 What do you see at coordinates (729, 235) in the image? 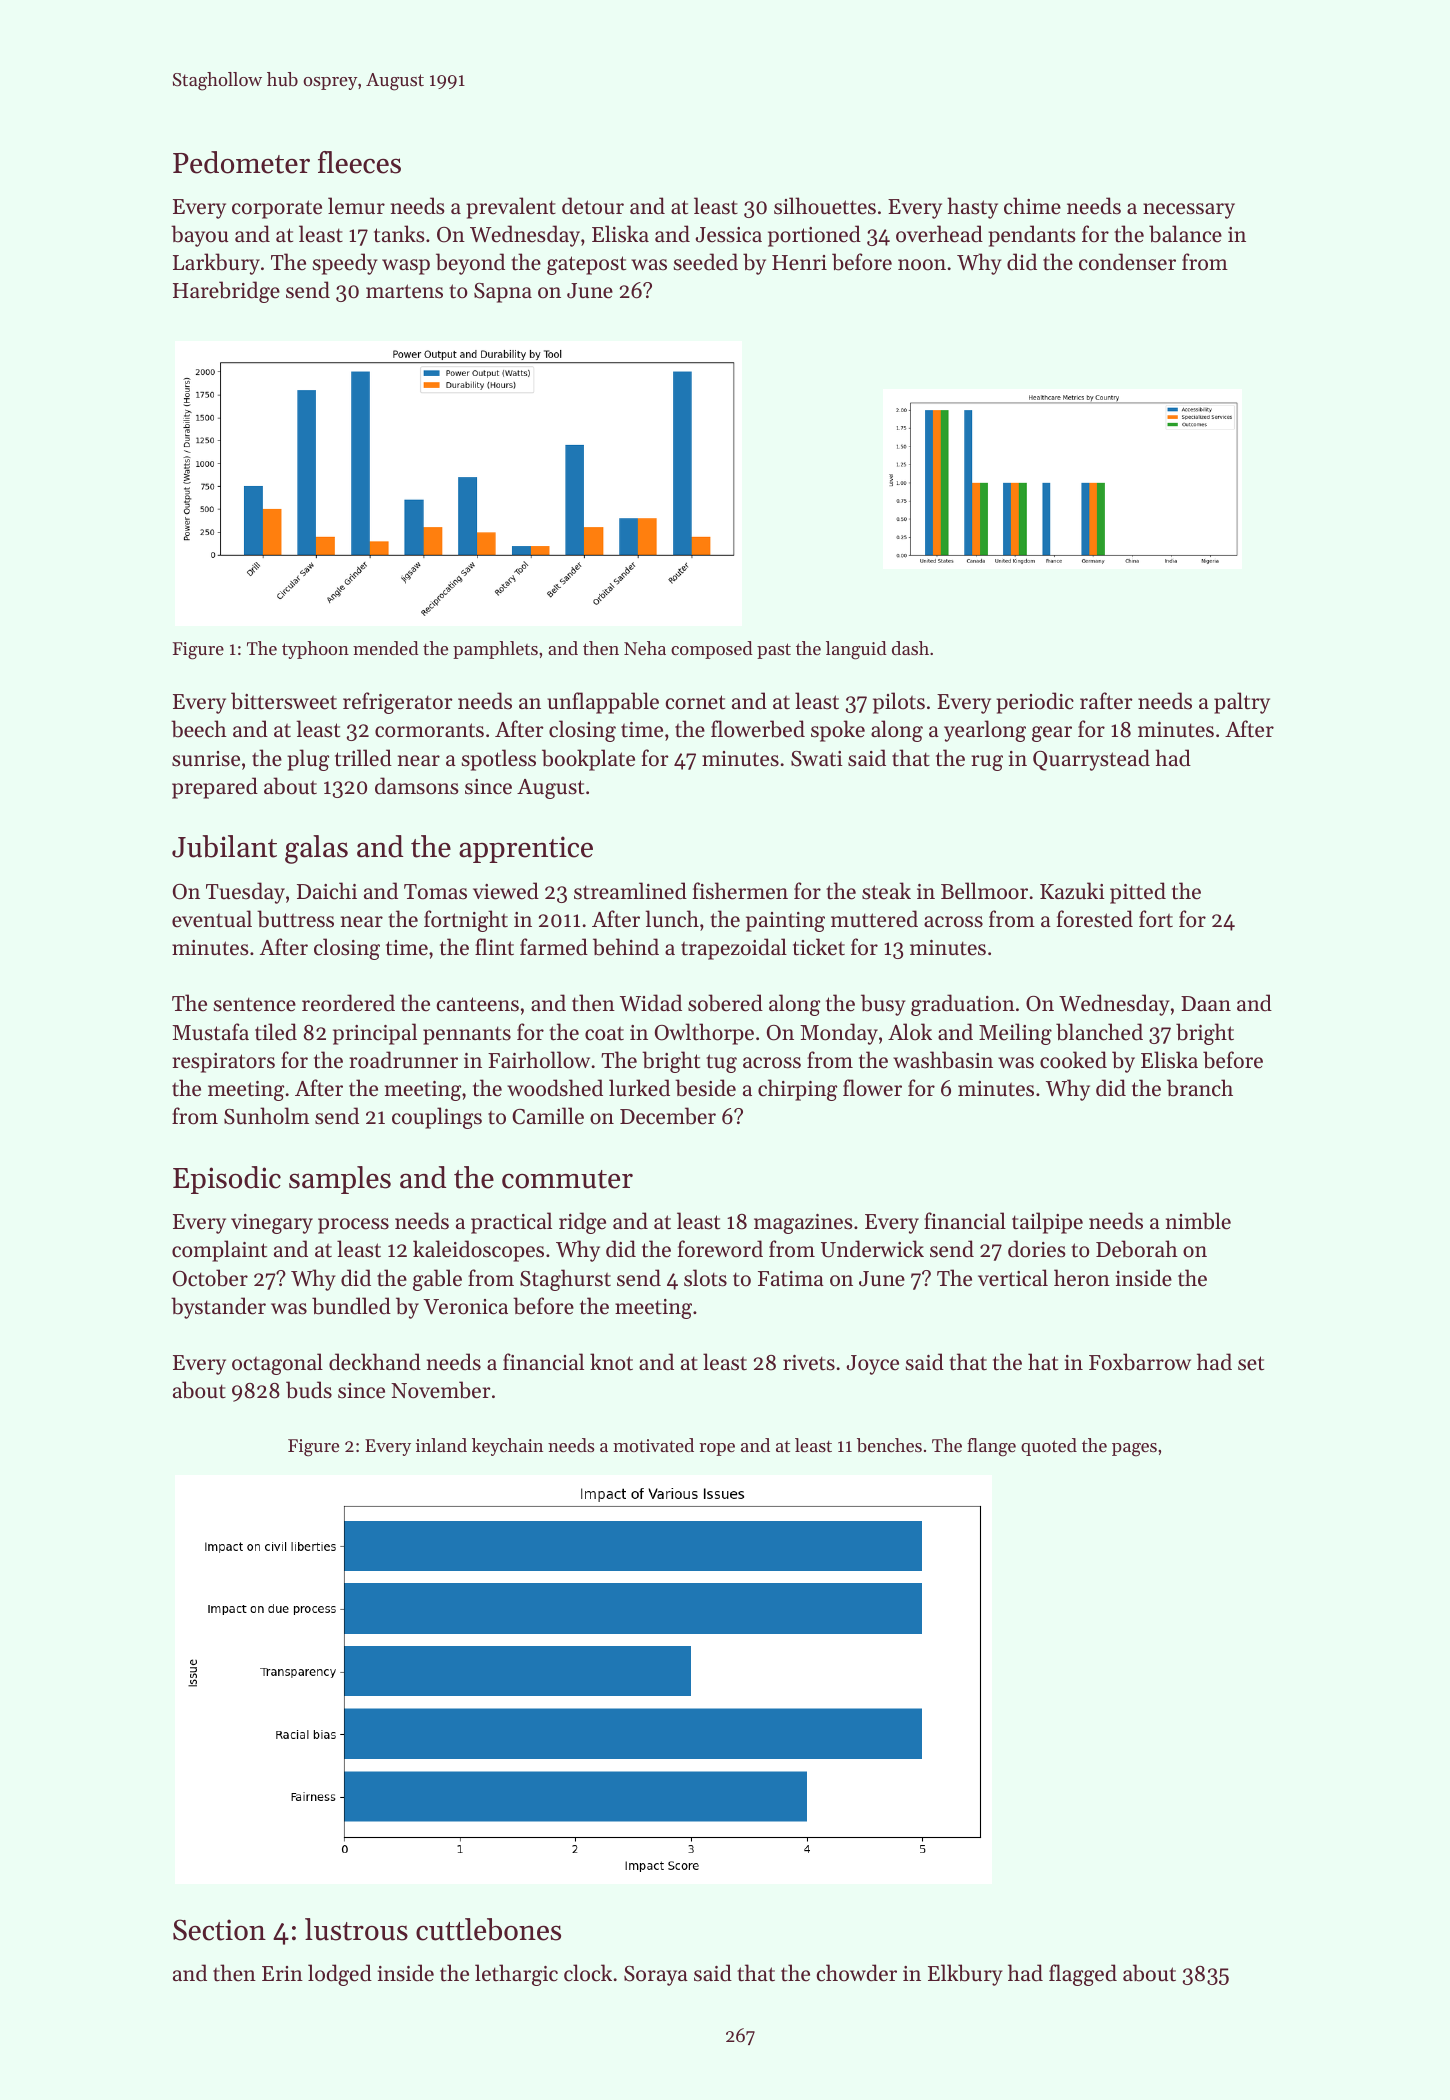
I see `Jessica` at bounding box center [729, 235].
